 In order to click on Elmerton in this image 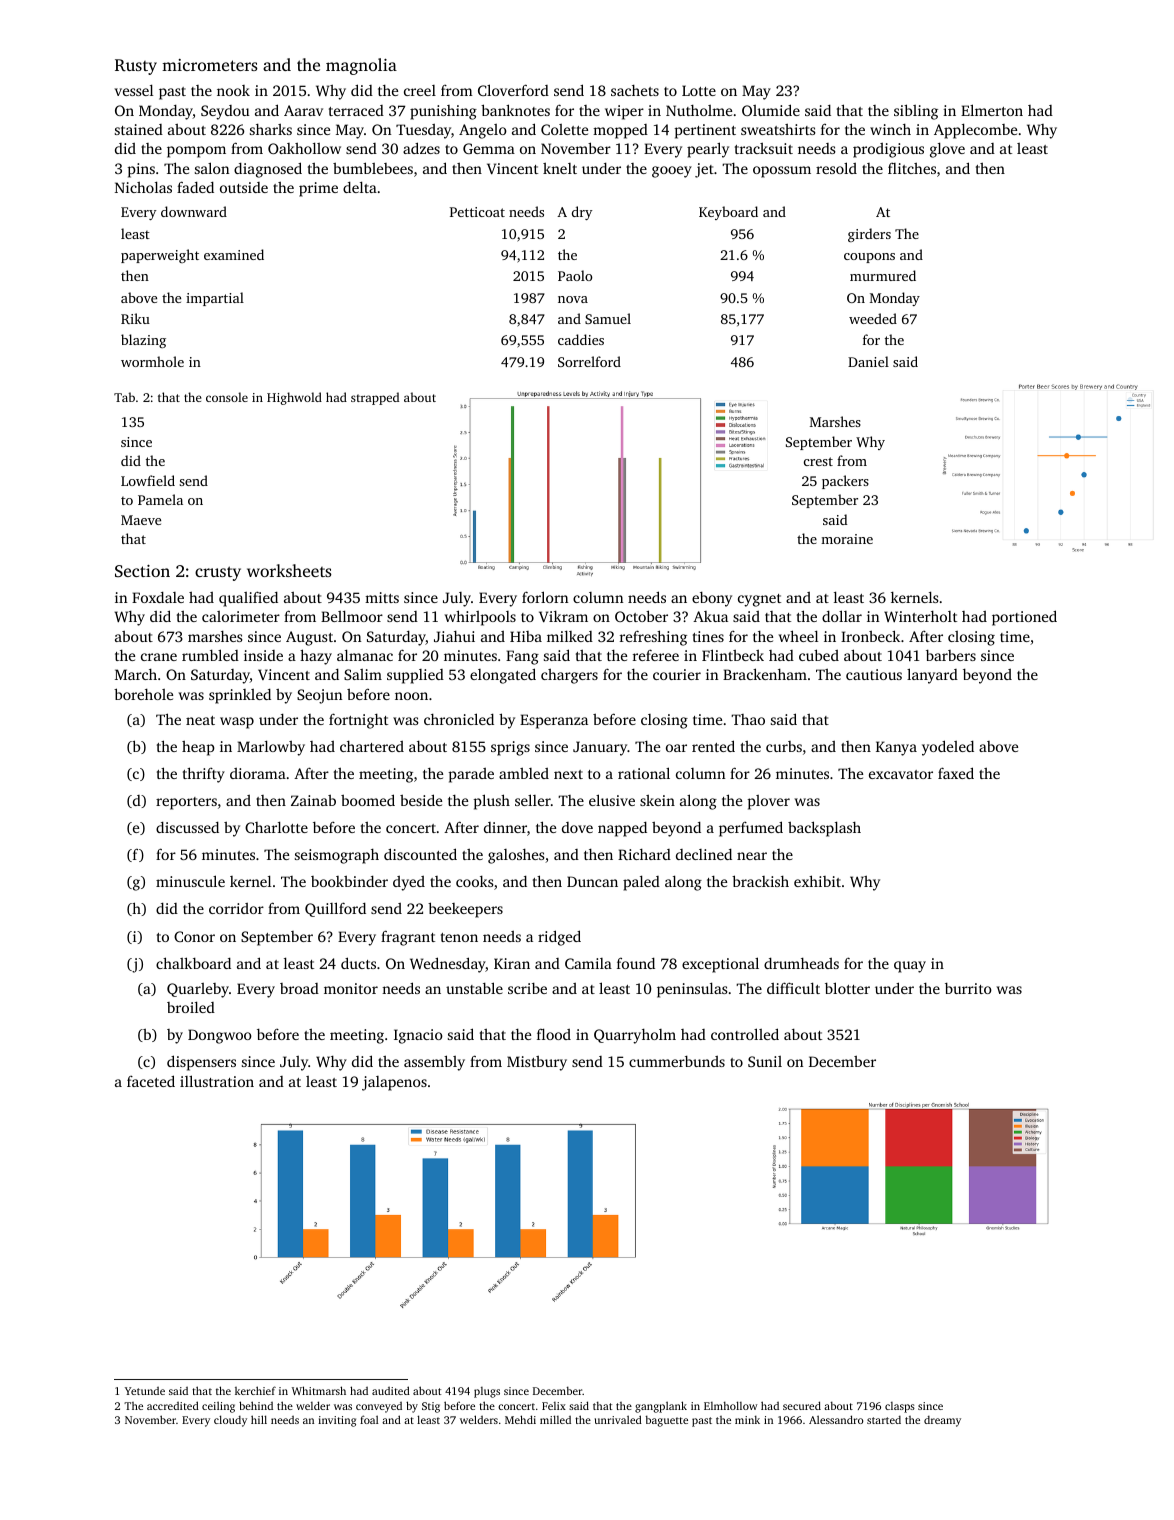, I will do `click(992, 110)`.
